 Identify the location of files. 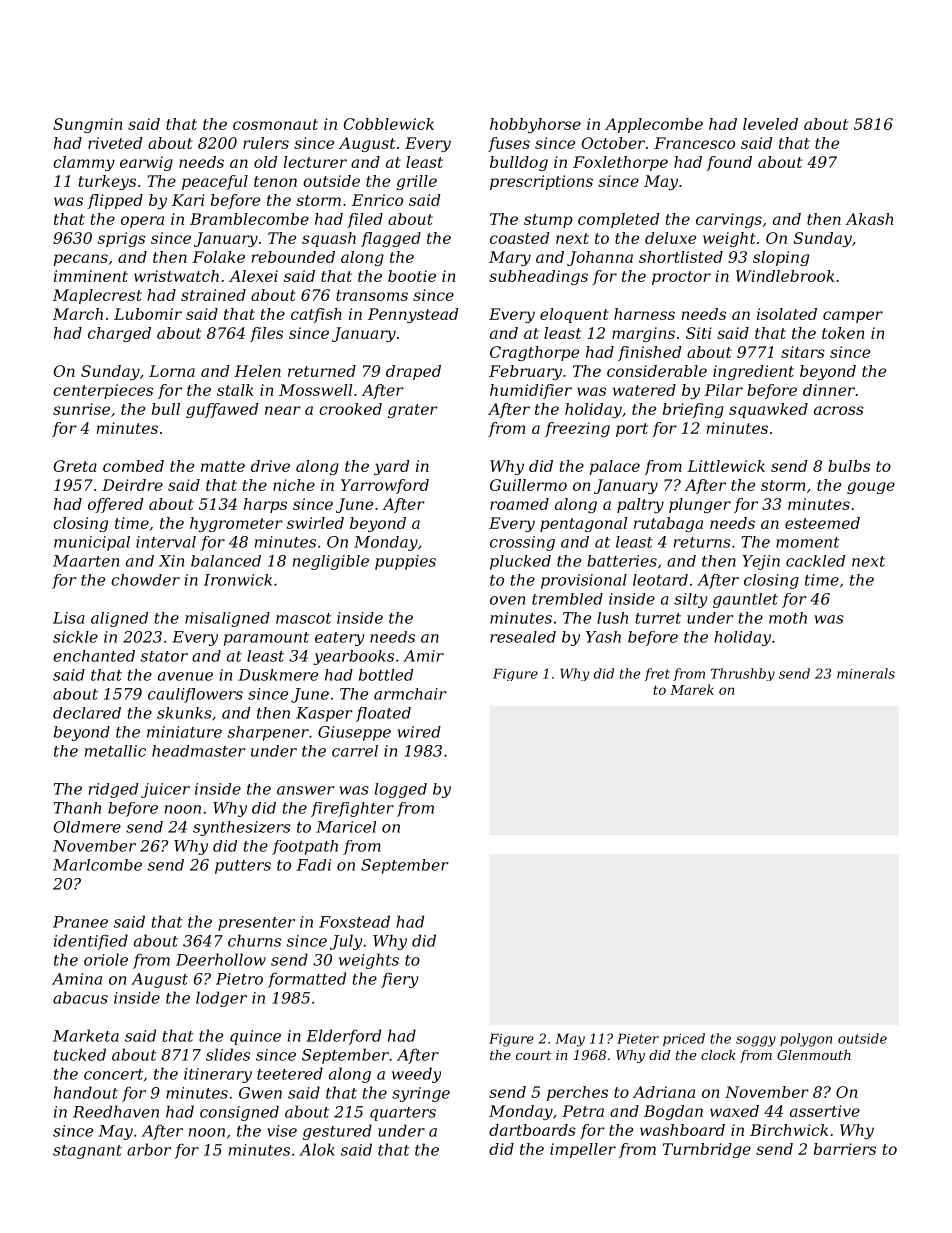
(266, 334).
